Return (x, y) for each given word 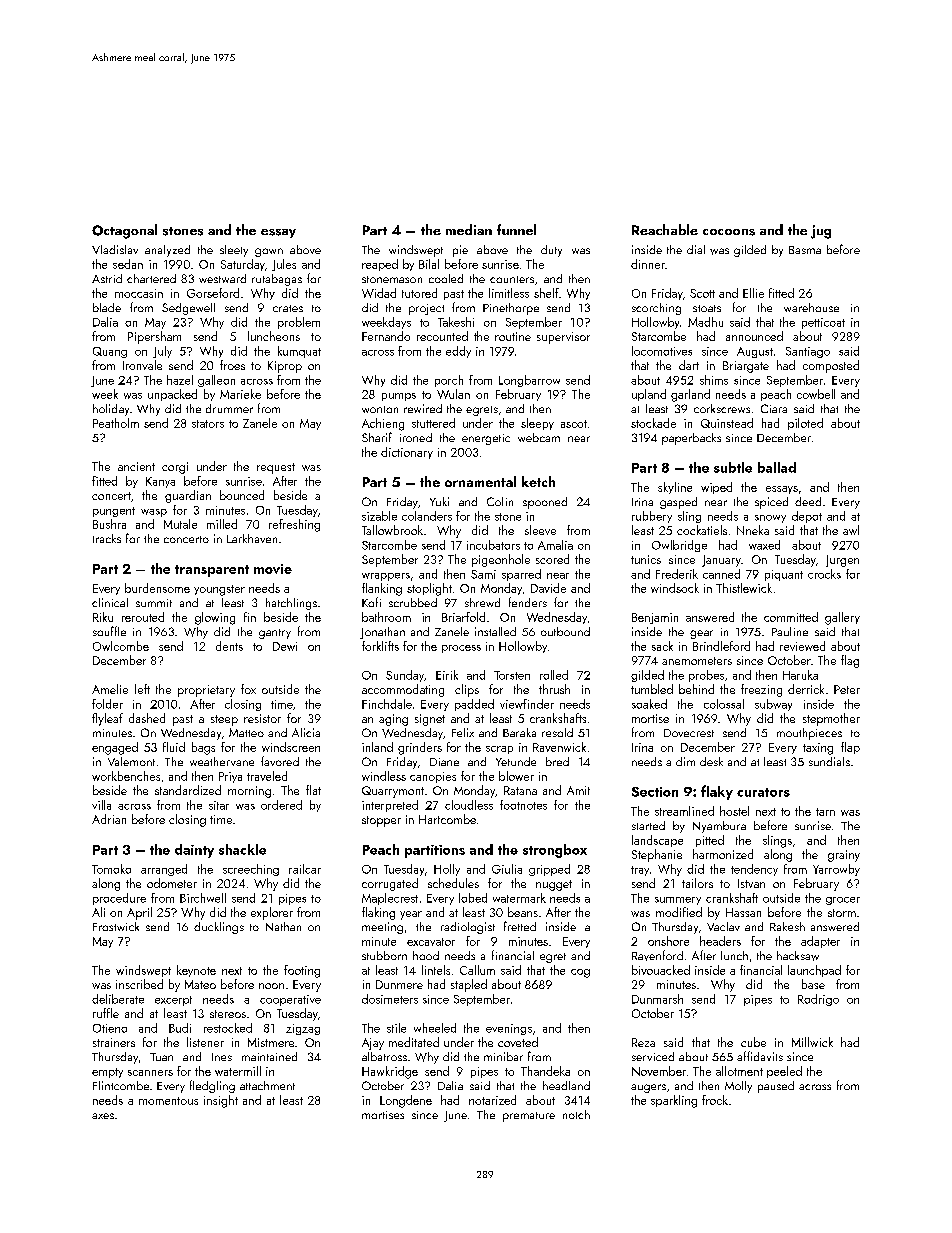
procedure (119, 899)
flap (850, 748)
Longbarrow (529, 381)
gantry (275, 634)
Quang (110, 352)
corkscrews (722, 408)
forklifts (380, 646)
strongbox (555, 851)
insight (221, 1101)
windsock (675, 588)
